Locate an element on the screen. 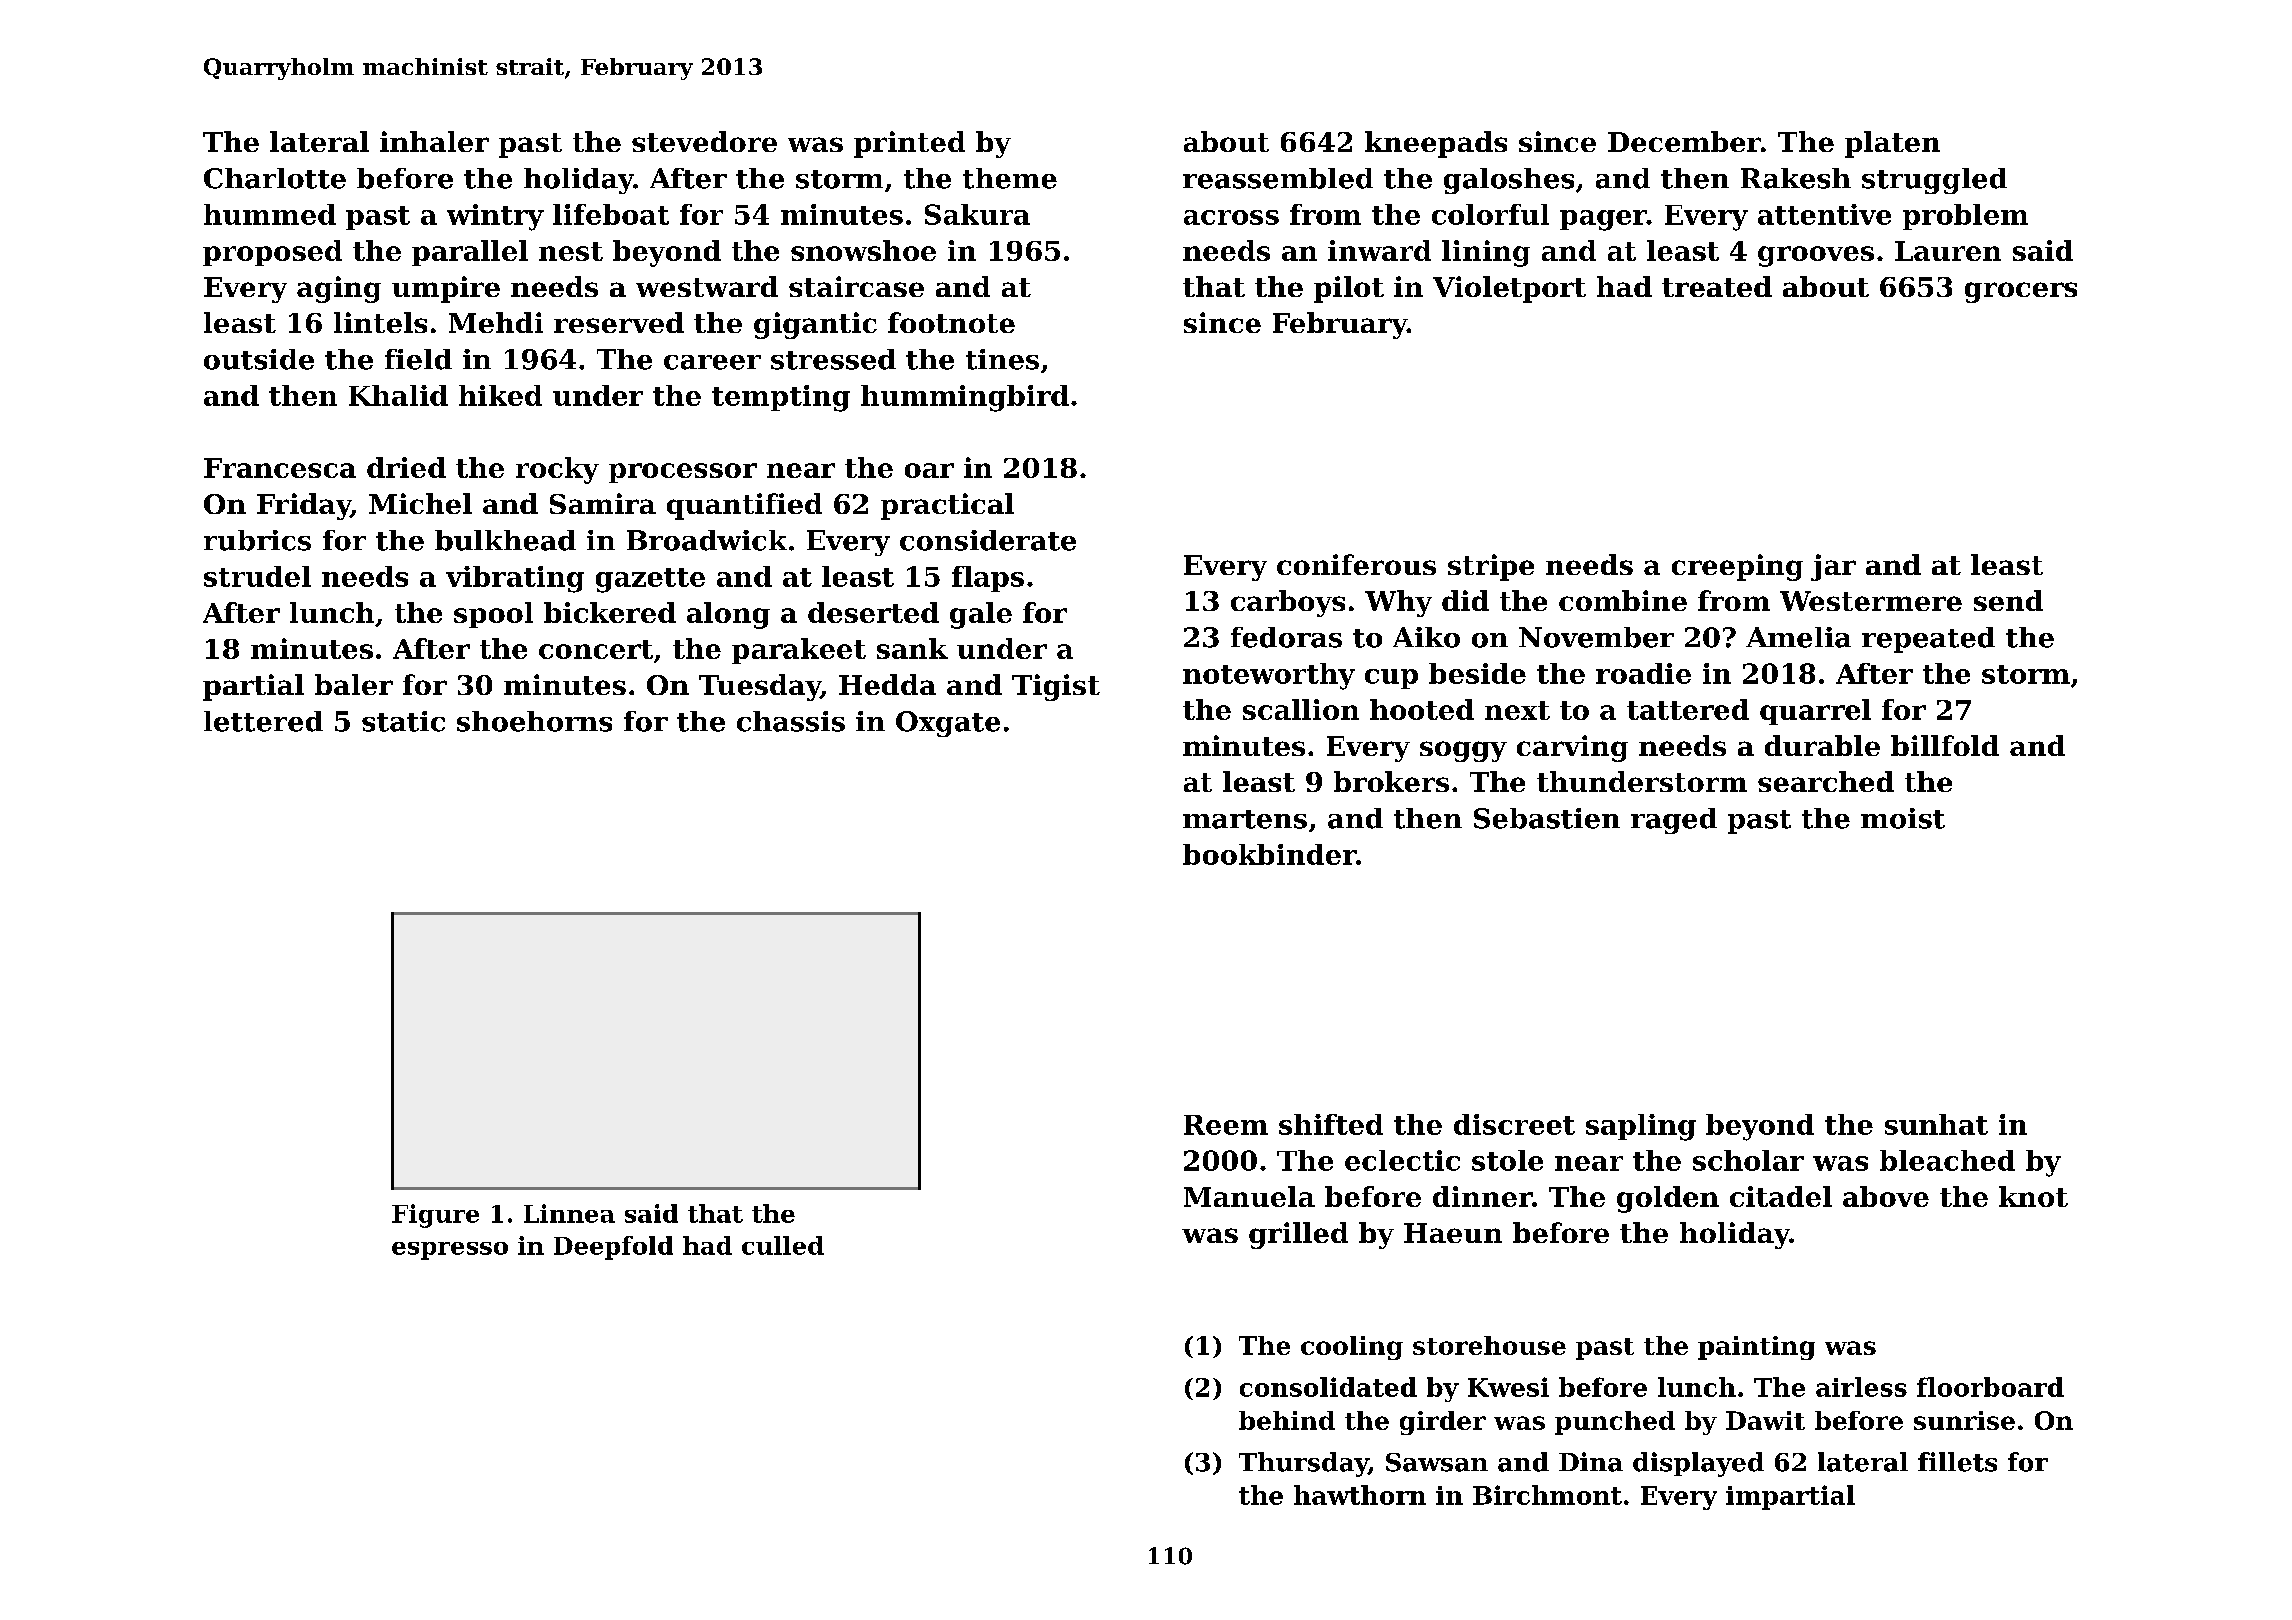 Image resolution: width=2292 pixels, height=1620 pixels. December is located at coordinates (1684, 141).
